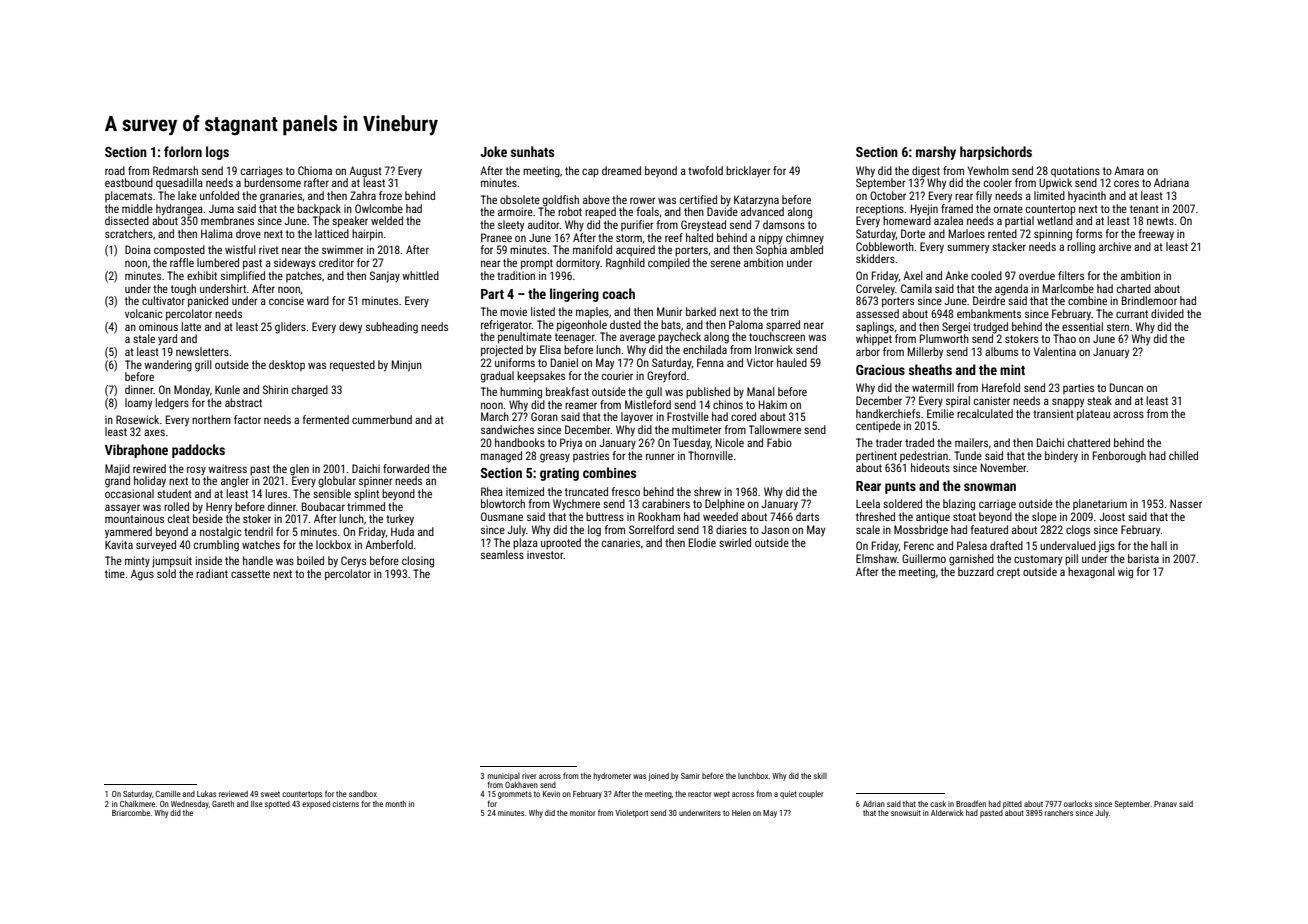 The image size is (1308, 924). What do you see at coordinates (131, 813) in the screenshot?
I see `Briarcombe` at bounding box center [131, 813].
